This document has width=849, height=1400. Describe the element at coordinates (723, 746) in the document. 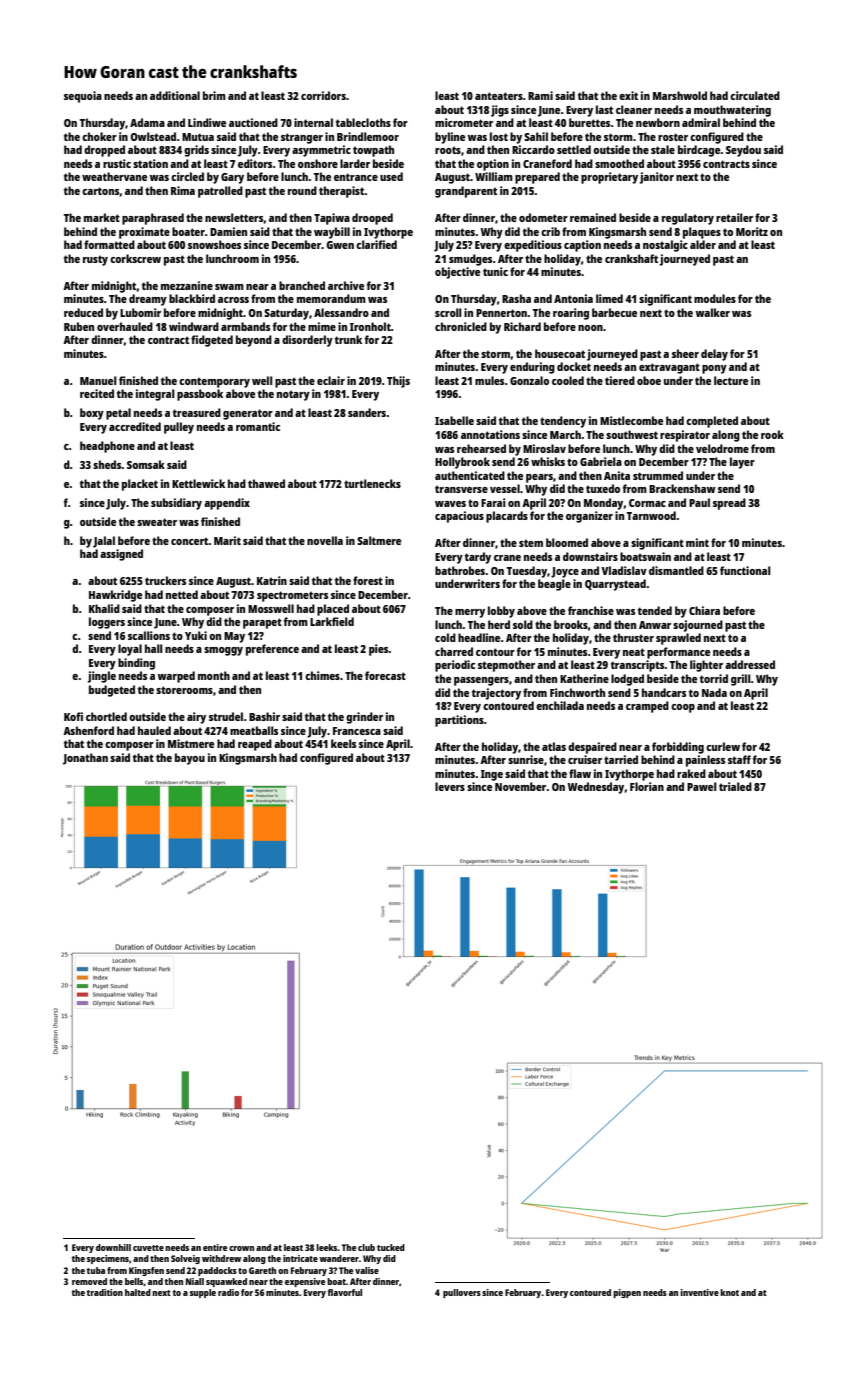

I see `curlew` at that location.
